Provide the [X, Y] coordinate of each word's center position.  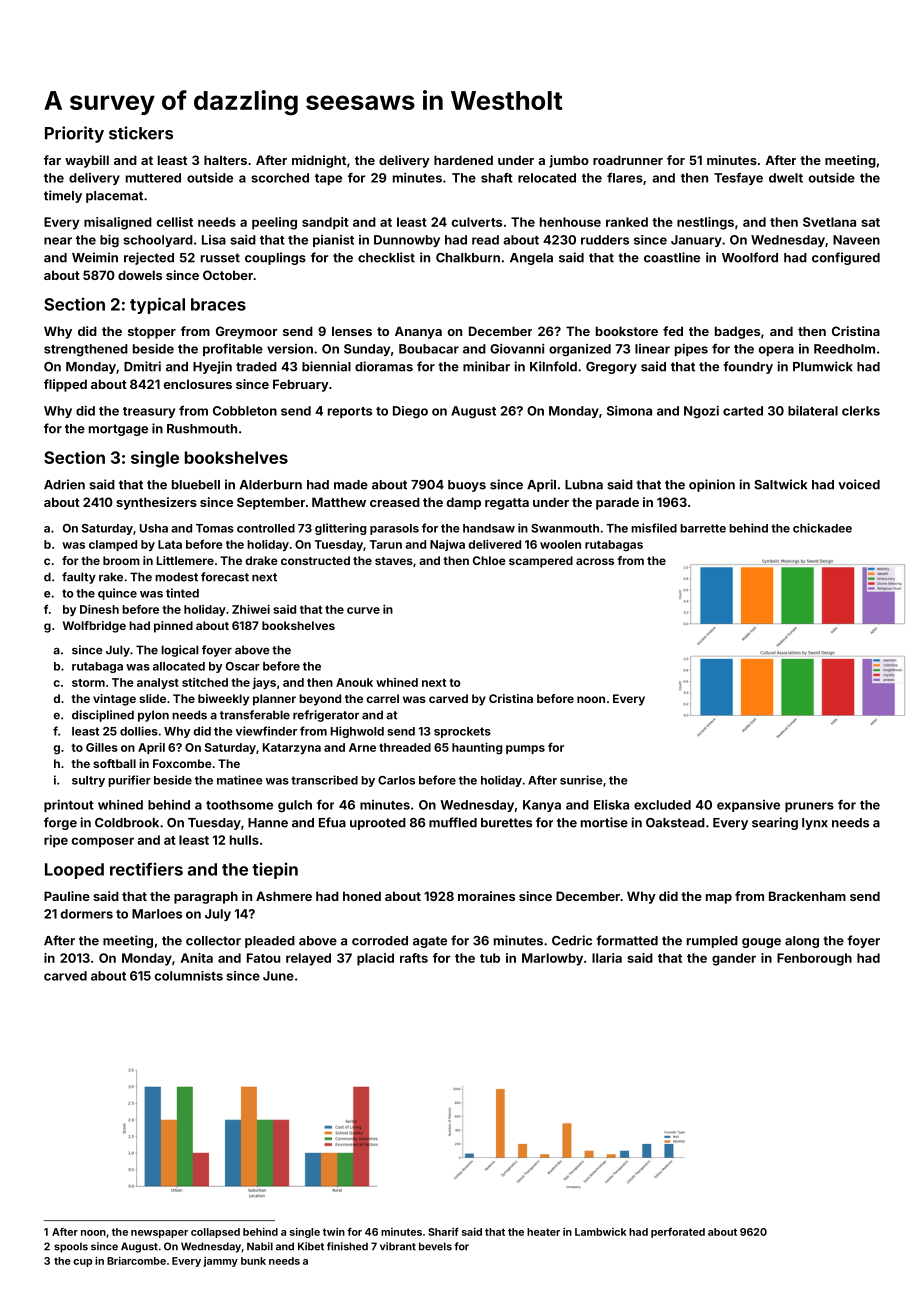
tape [328, 179]
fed [673, 331]
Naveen [856, 240]
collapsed [215, 1233]
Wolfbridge [94, 627]
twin [334, 1232]
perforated [678, 1233]
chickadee [822, 528]
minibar [486, 366]
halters [225, 160]
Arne [362, 747]
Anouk [354, 682]
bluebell [196, 485]
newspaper [159, 1234]
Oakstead [675, 823]
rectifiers [146, 869]
